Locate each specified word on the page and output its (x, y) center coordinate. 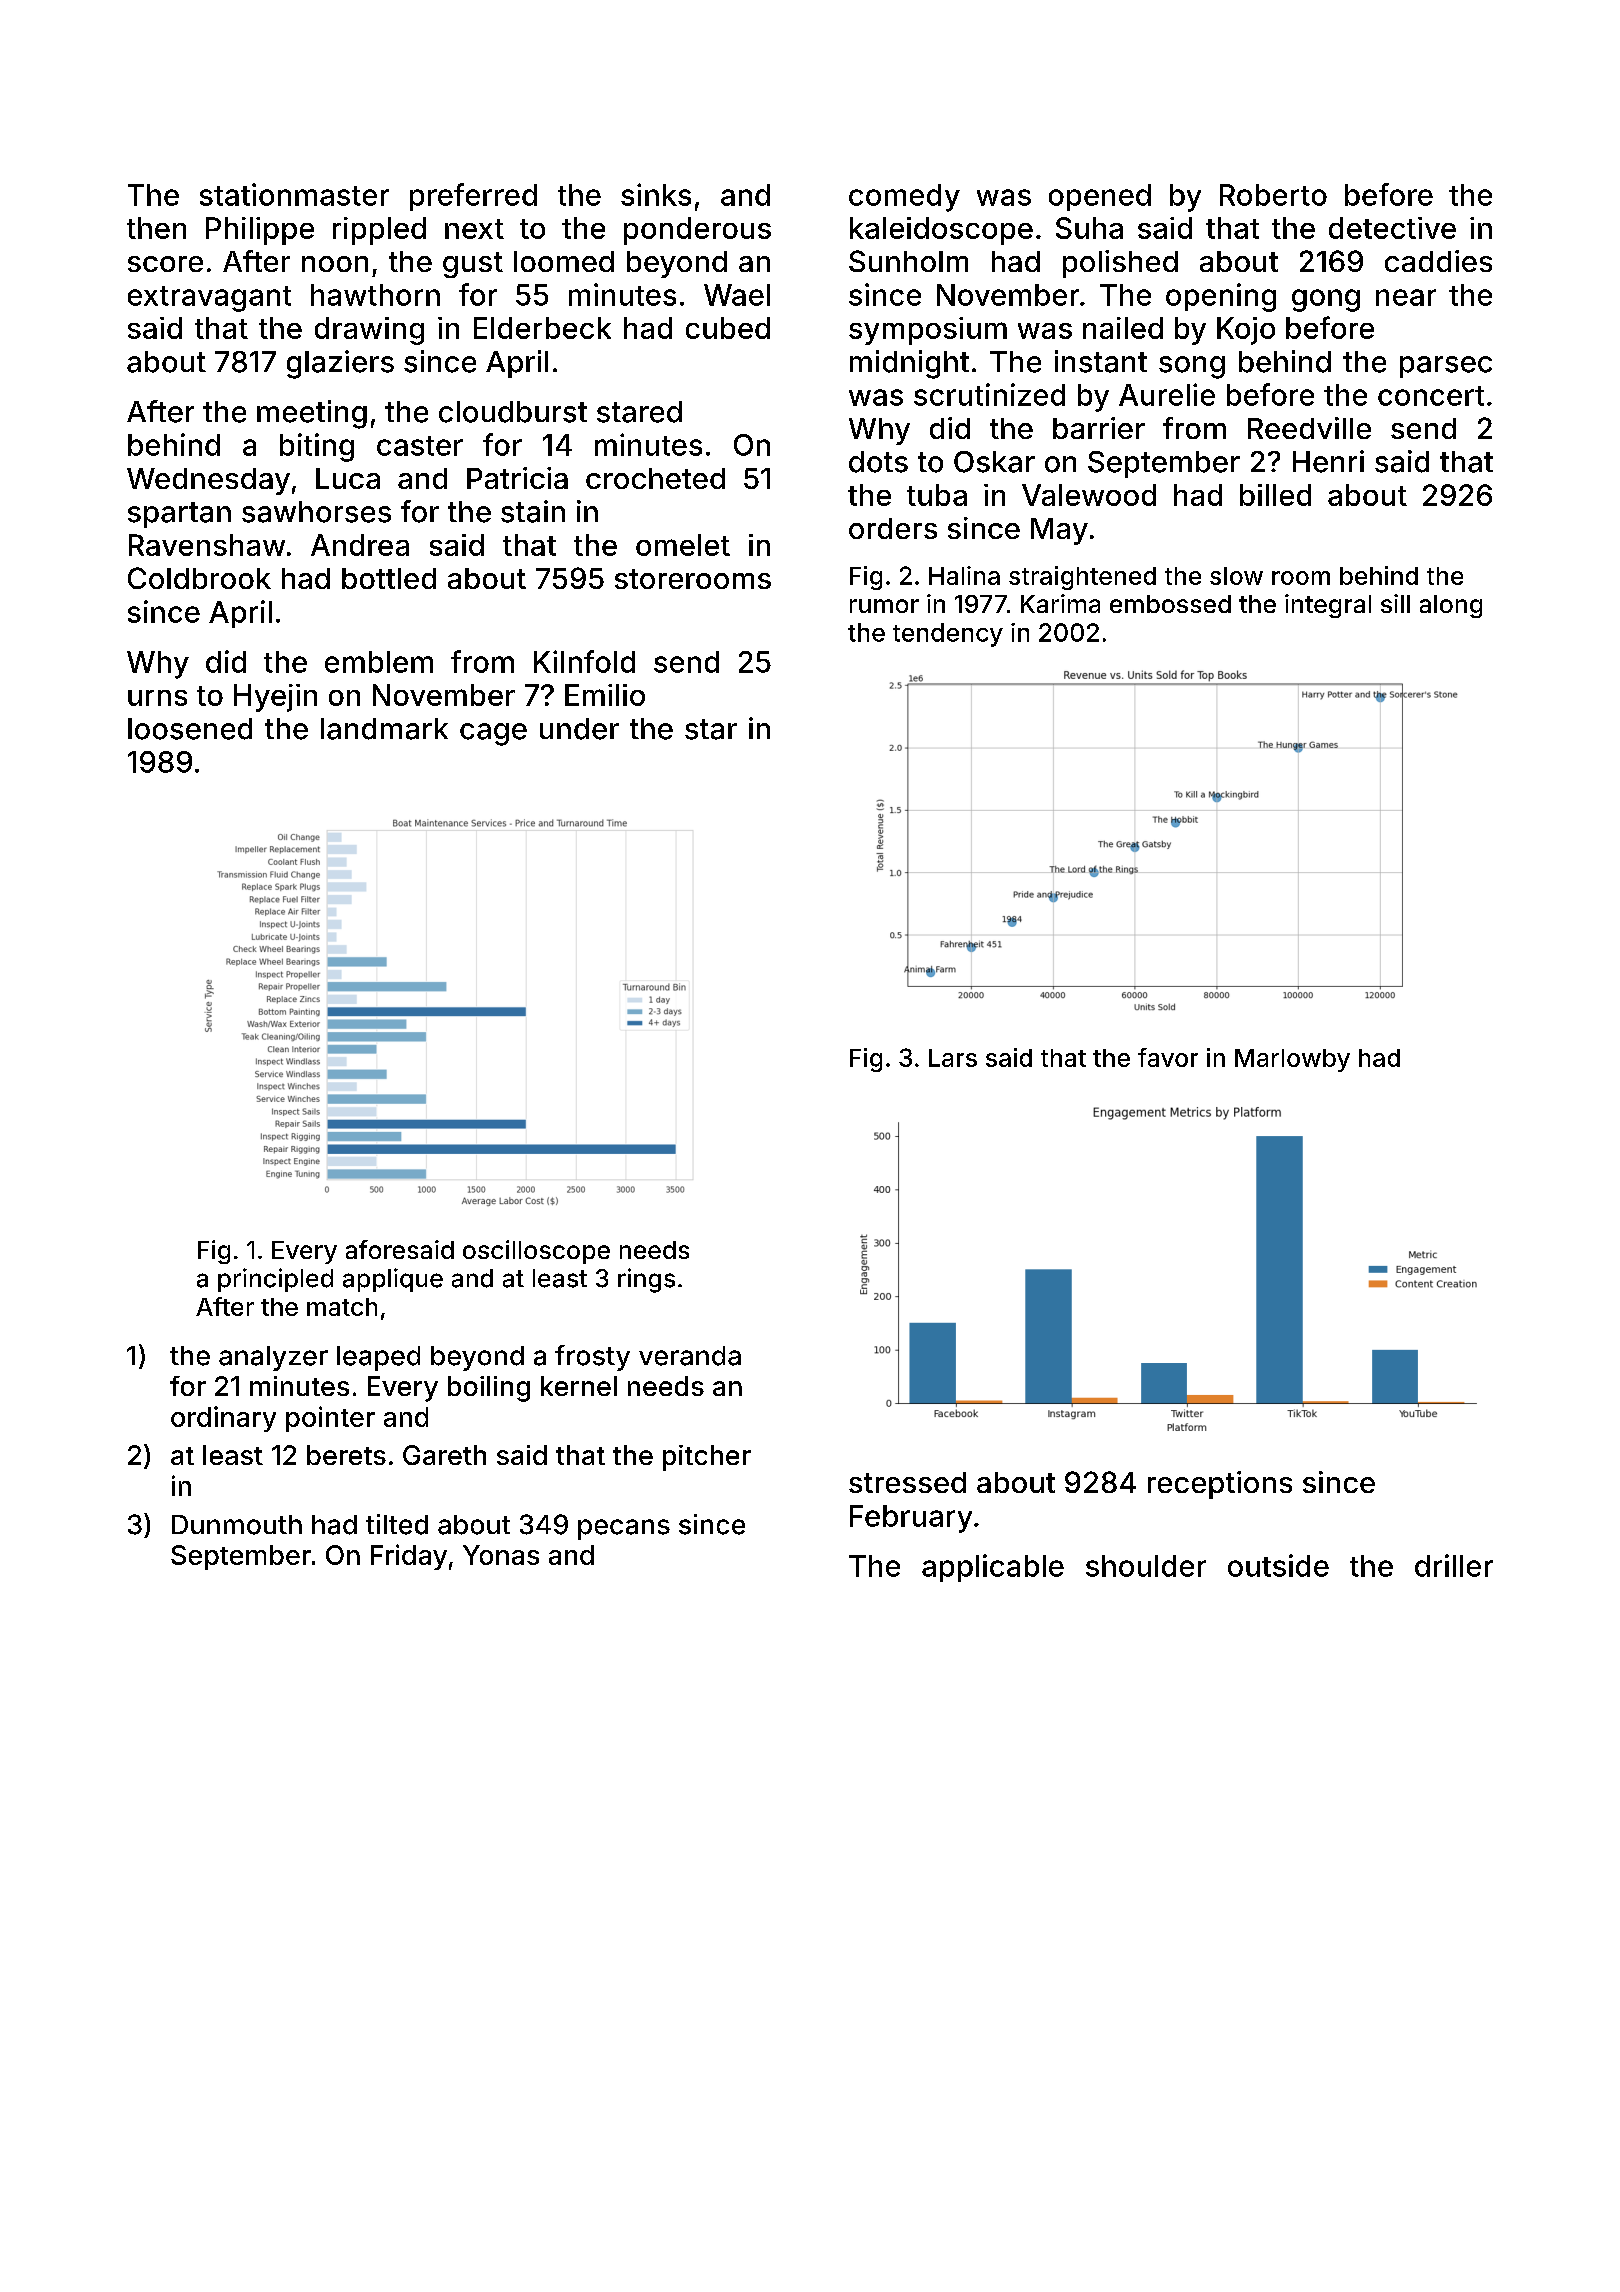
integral (1328, 606)
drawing (369, 331)
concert (1431, 396)
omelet (683, 545)
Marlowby (1292, 1060)
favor (1168, 1057)
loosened (190, 729)
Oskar (994, 462)
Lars (953, 1058)
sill (1395, 603)
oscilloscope (536, 1252)
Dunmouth (237, 1525)
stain (533, 511)
